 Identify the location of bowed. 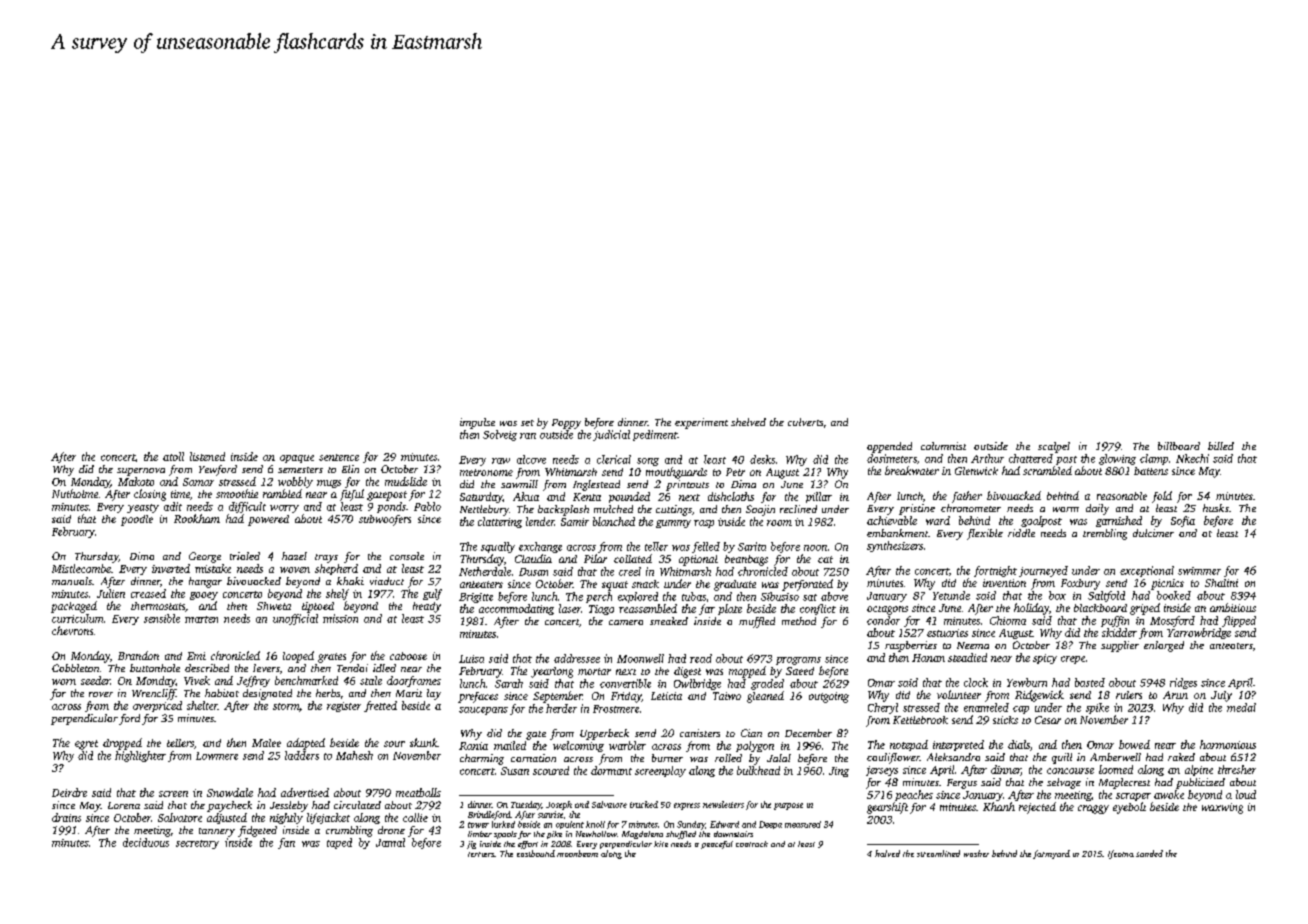
(1134, 744).
